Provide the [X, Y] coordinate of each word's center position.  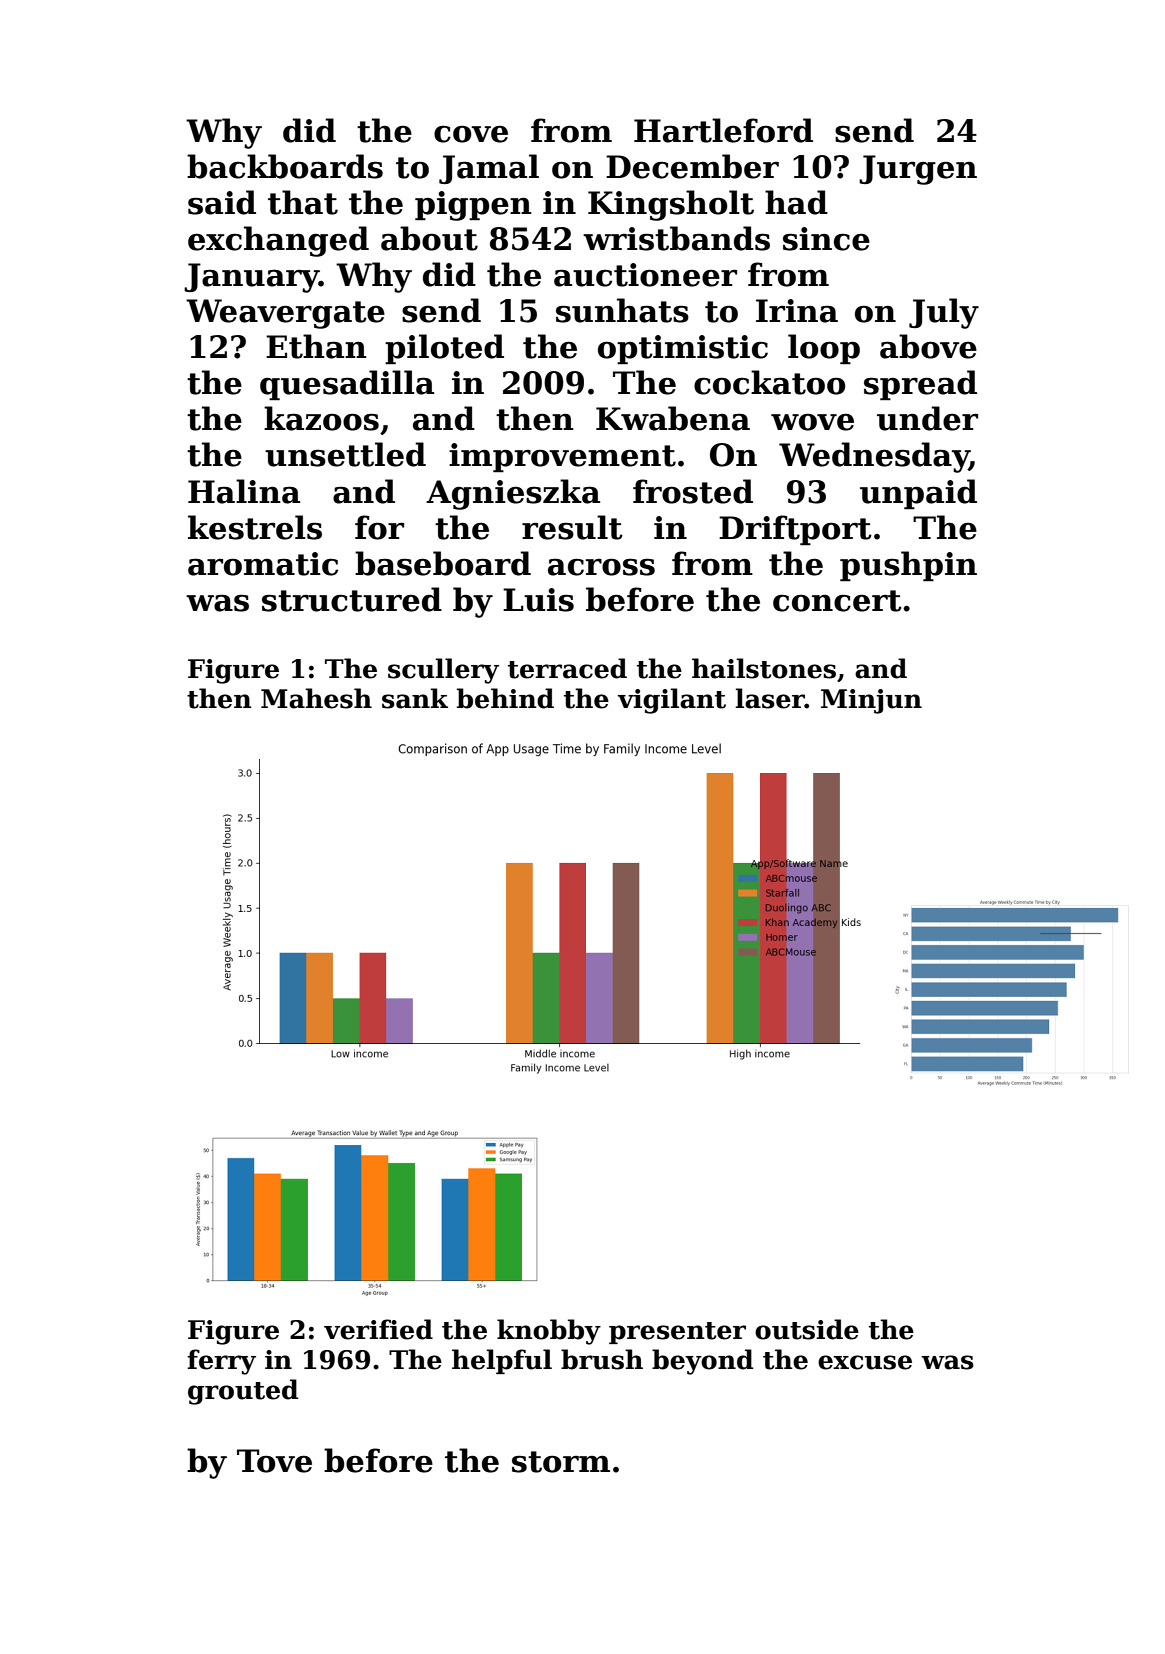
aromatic [263, 564]
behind [505, 698]
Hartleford [723, 130]
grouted [243, 1392]
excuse [865, 1362]
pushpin [908, 566]
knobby [549, 1332]
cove [471, 134]
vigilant [672, 701]
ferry [221, 1362]
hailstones [764, 668]
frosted [693, 491]
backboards [285, 166]
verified [378, 1329]
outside [807, 1329]
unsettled [345, 454]
